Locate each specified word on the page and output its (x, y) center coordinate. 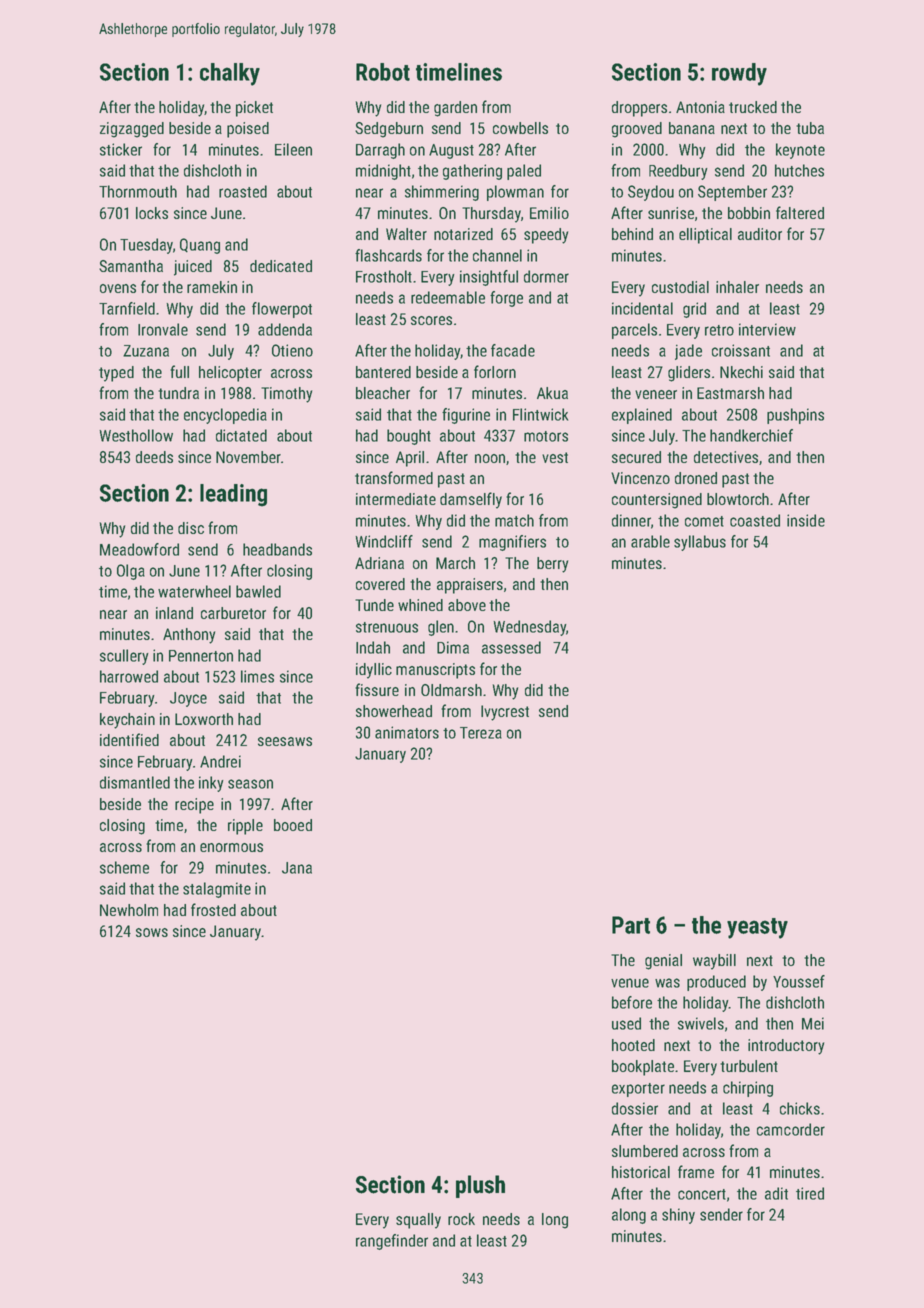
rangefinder (392, 1242)
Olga (131, 572)
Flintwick (540, 414)
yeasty (757, 928)
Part (631, 925)
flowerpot (282, 310)
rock (461, 1219)
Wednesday (529, 628)
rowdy (739, 74)
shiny (678, 1216)
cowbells (520, 128)
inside (806, 520)
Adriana (379, 563)
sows (152, 932)
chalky (230, 74)
